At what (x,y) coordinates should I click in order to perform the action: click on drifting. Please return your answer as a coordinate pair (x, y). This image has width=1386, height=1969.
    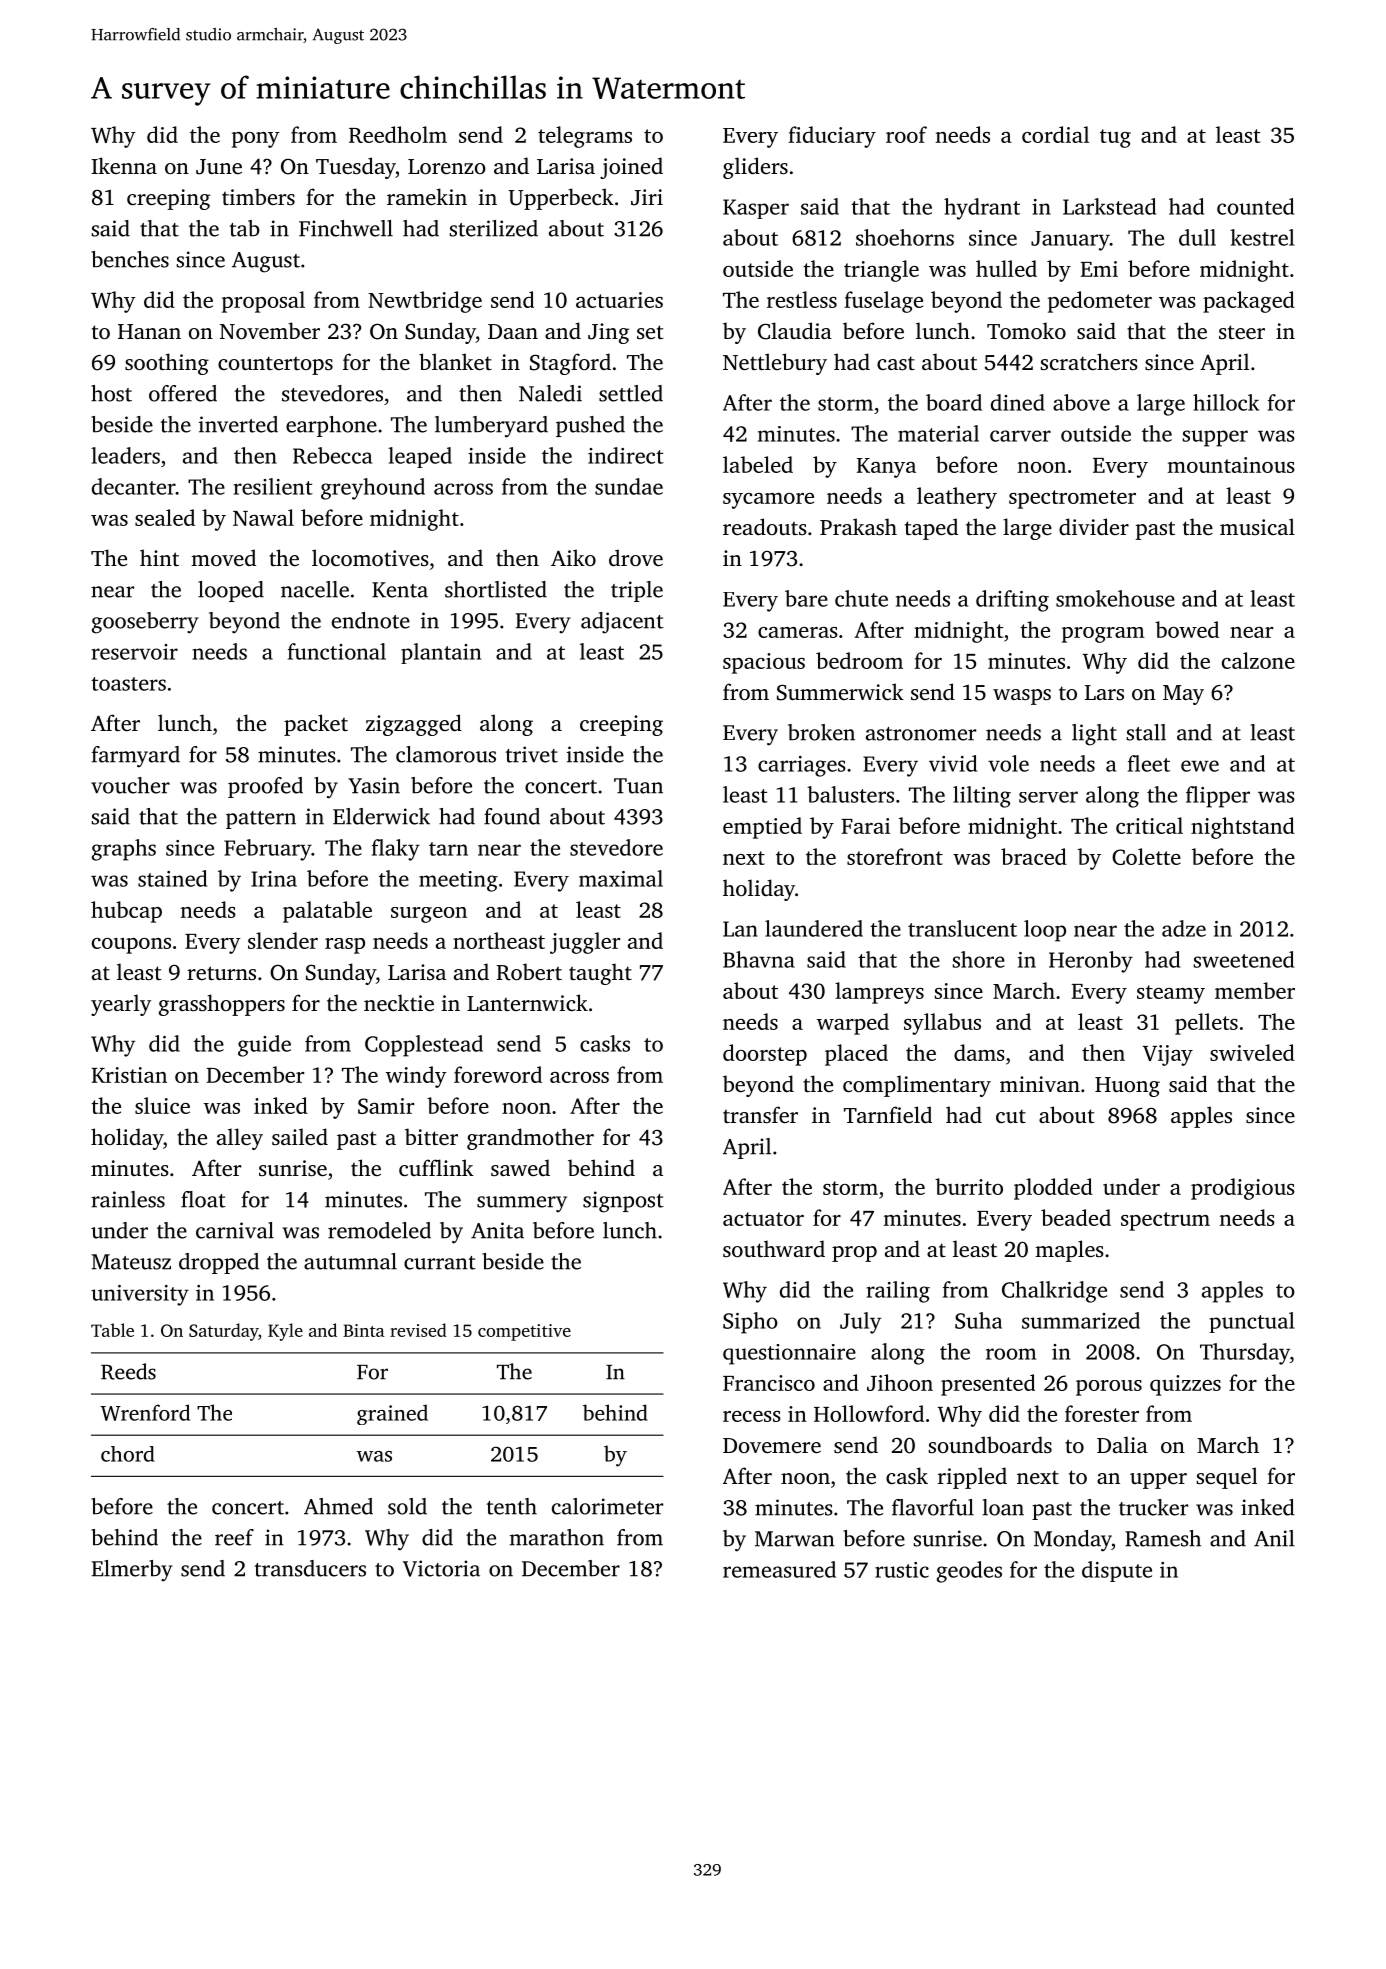
    Looking at the image, I should click on (1012, 601).
